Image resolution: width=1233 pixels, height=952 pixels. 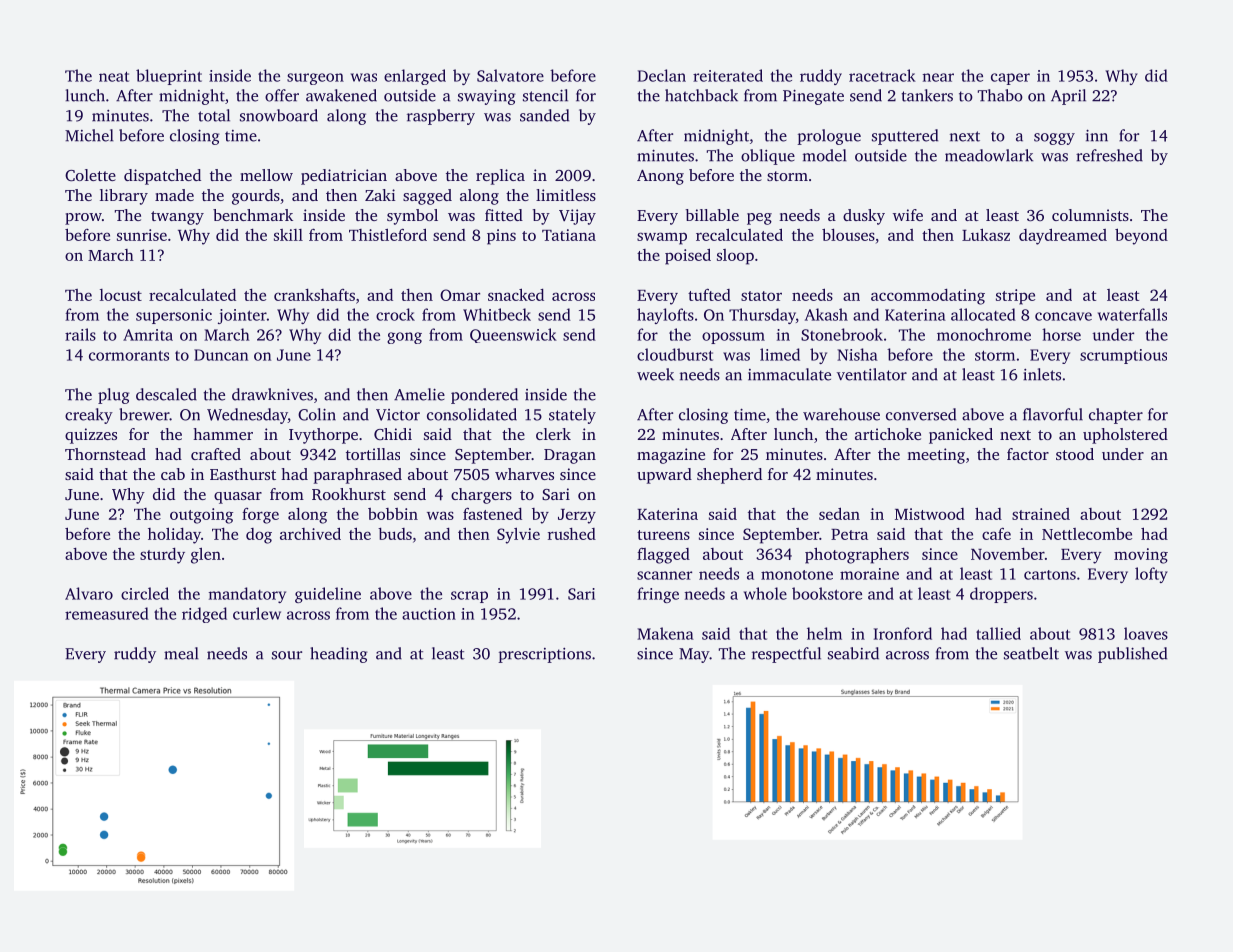 I want to click on racetrack, so click(x=882, y=75).
